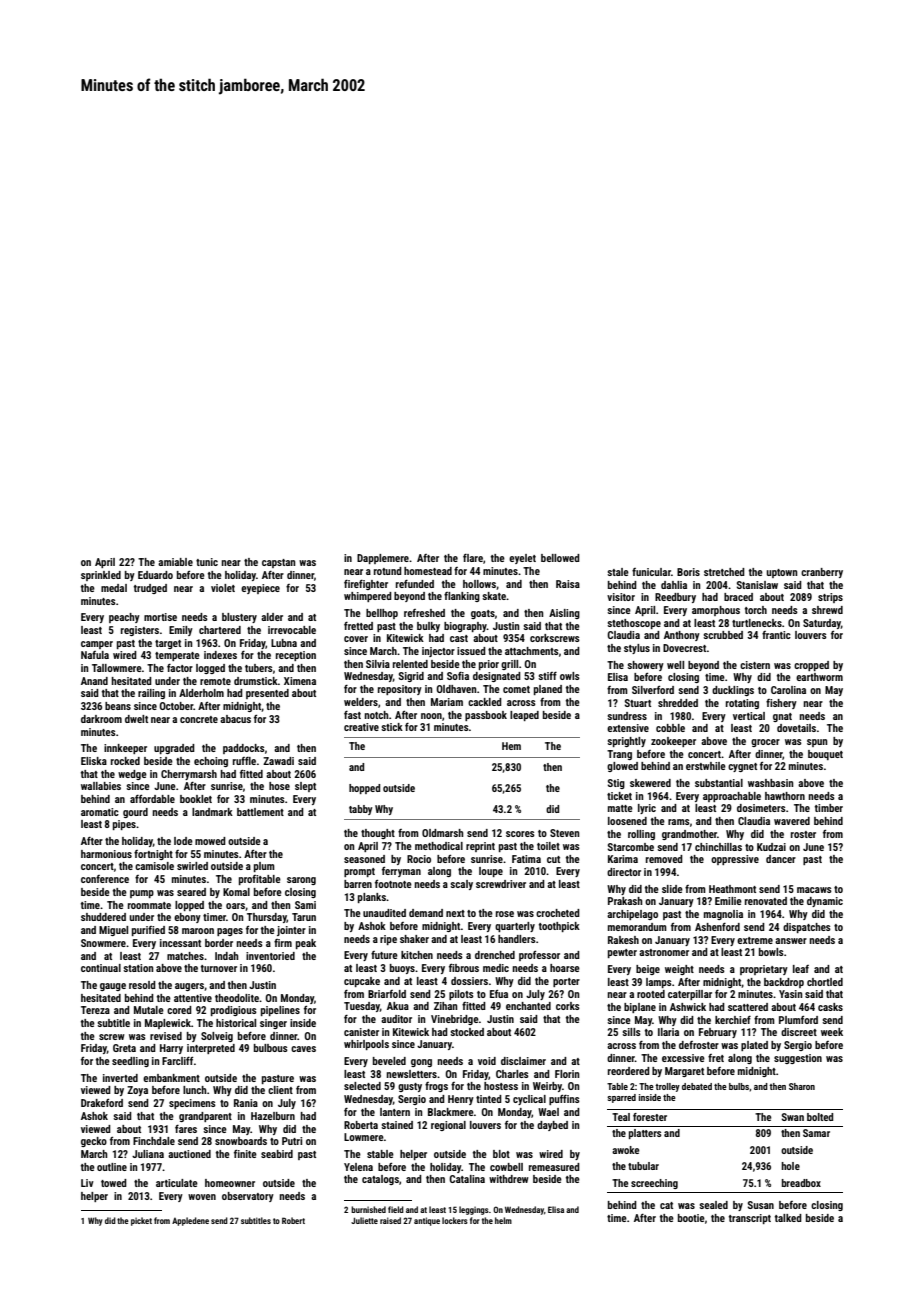 The width and height of the document is (924, 1308). What do you see at coordinates (645, 666) in the document?
I see `showery` at bounding box center [645, 666].
